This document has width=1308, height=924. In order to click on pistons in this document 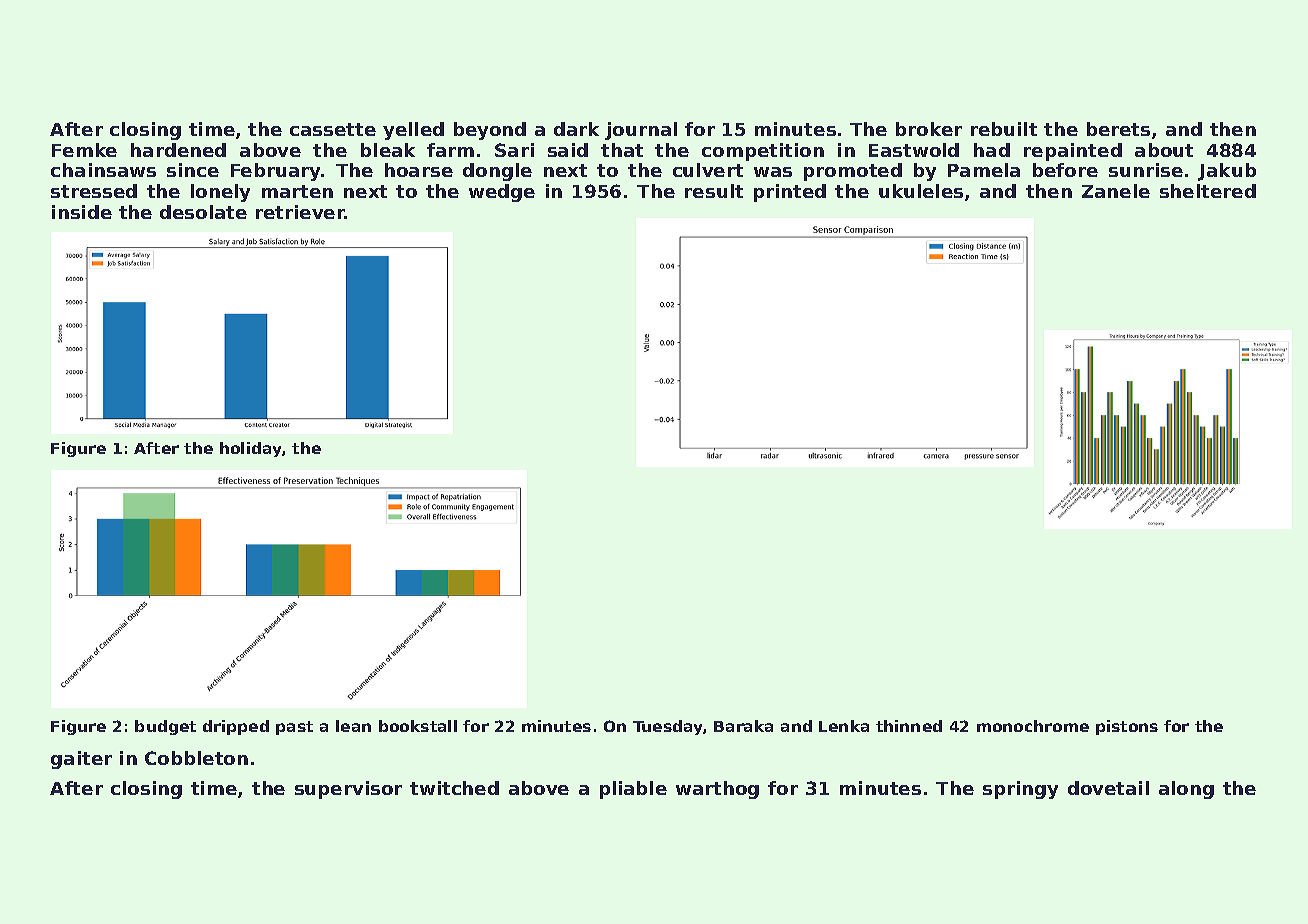, I will do `click(1127, 727)`.
